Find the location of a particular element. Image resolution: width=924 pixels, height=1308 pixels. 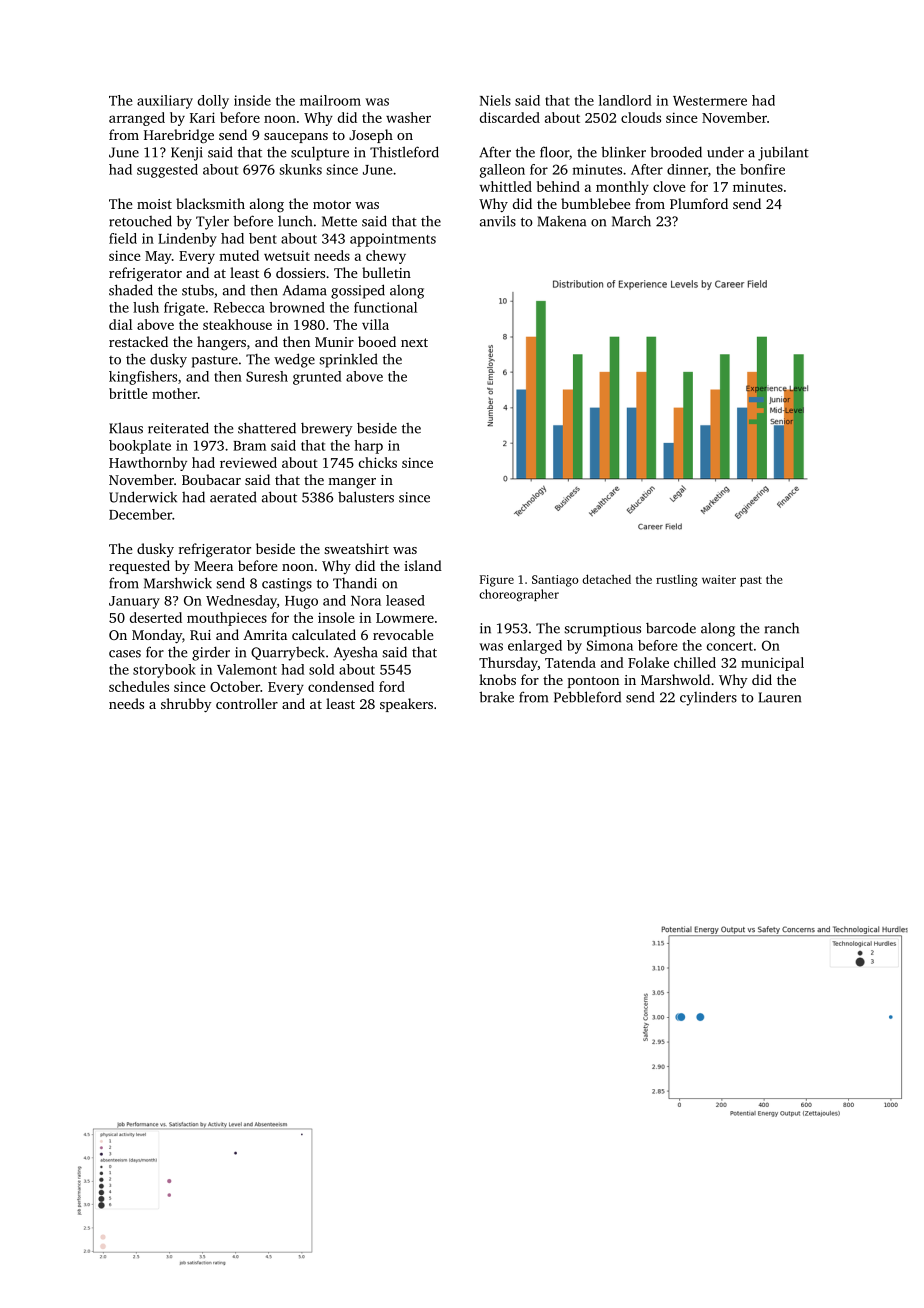

booed is located at coordinates (377, 341).
